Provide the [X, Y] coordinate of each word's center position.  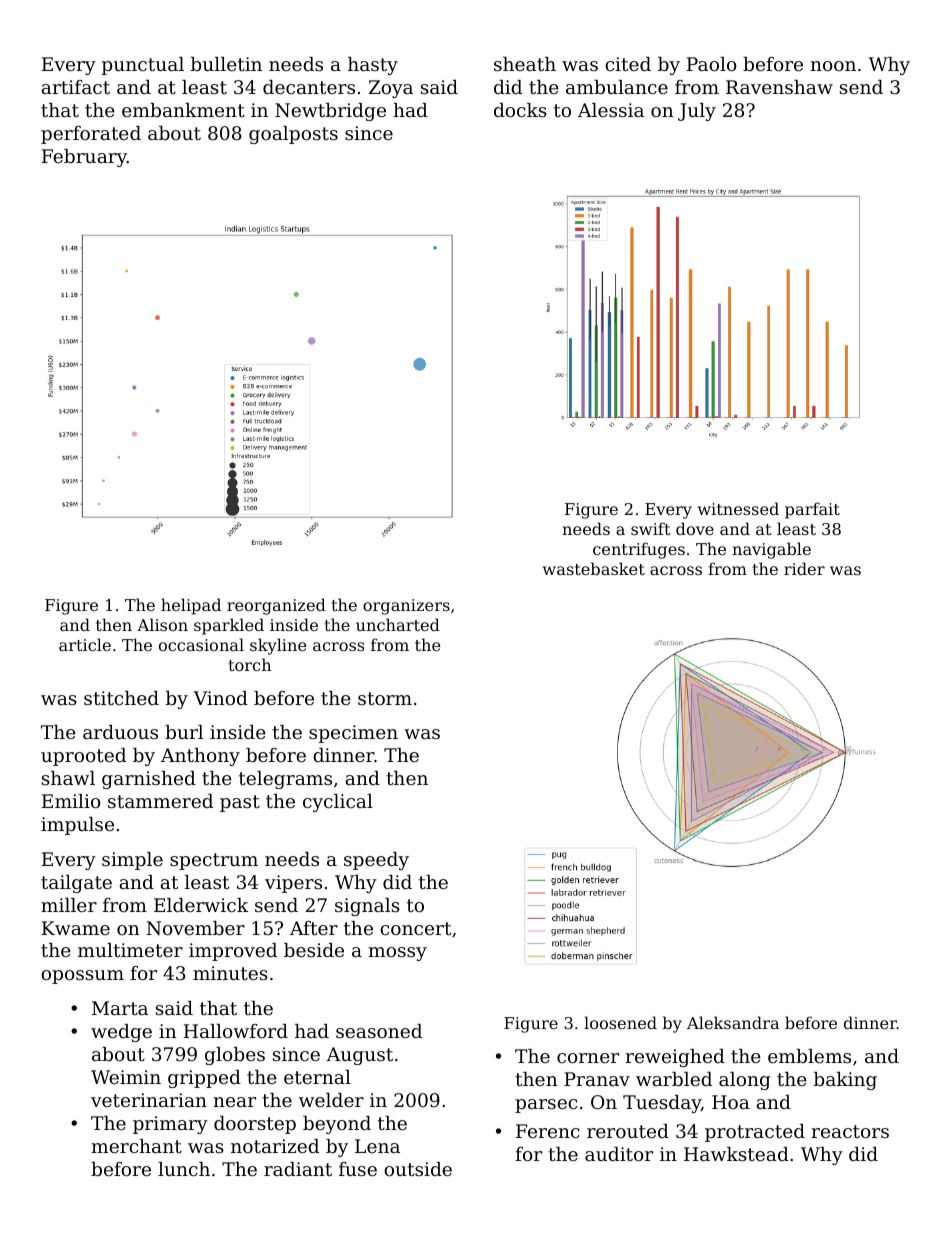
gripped [204, 1079]
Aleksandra [733, 1022]
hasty [373, 66]
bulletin [226, 64]
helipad [191, 606]
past [240, 803]
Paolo [712, 64]
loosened [620, 1022]
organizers [406, 607]
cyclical [338, 803]
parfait [812, 510]
